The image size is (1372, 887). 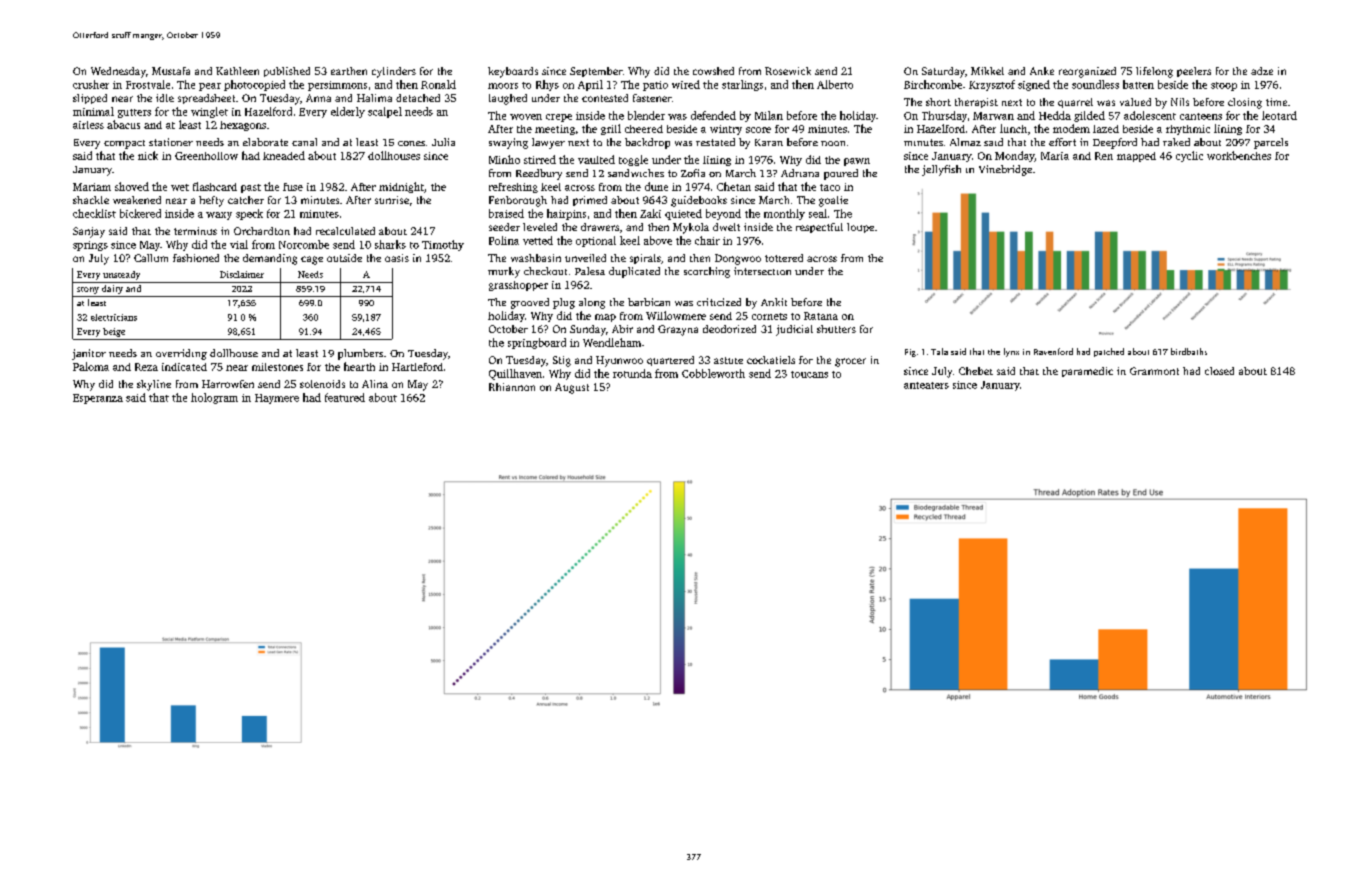 What do you see at coordinates (154, 385) in the document?
I see `skyline` at bounding box center [154, 385].
